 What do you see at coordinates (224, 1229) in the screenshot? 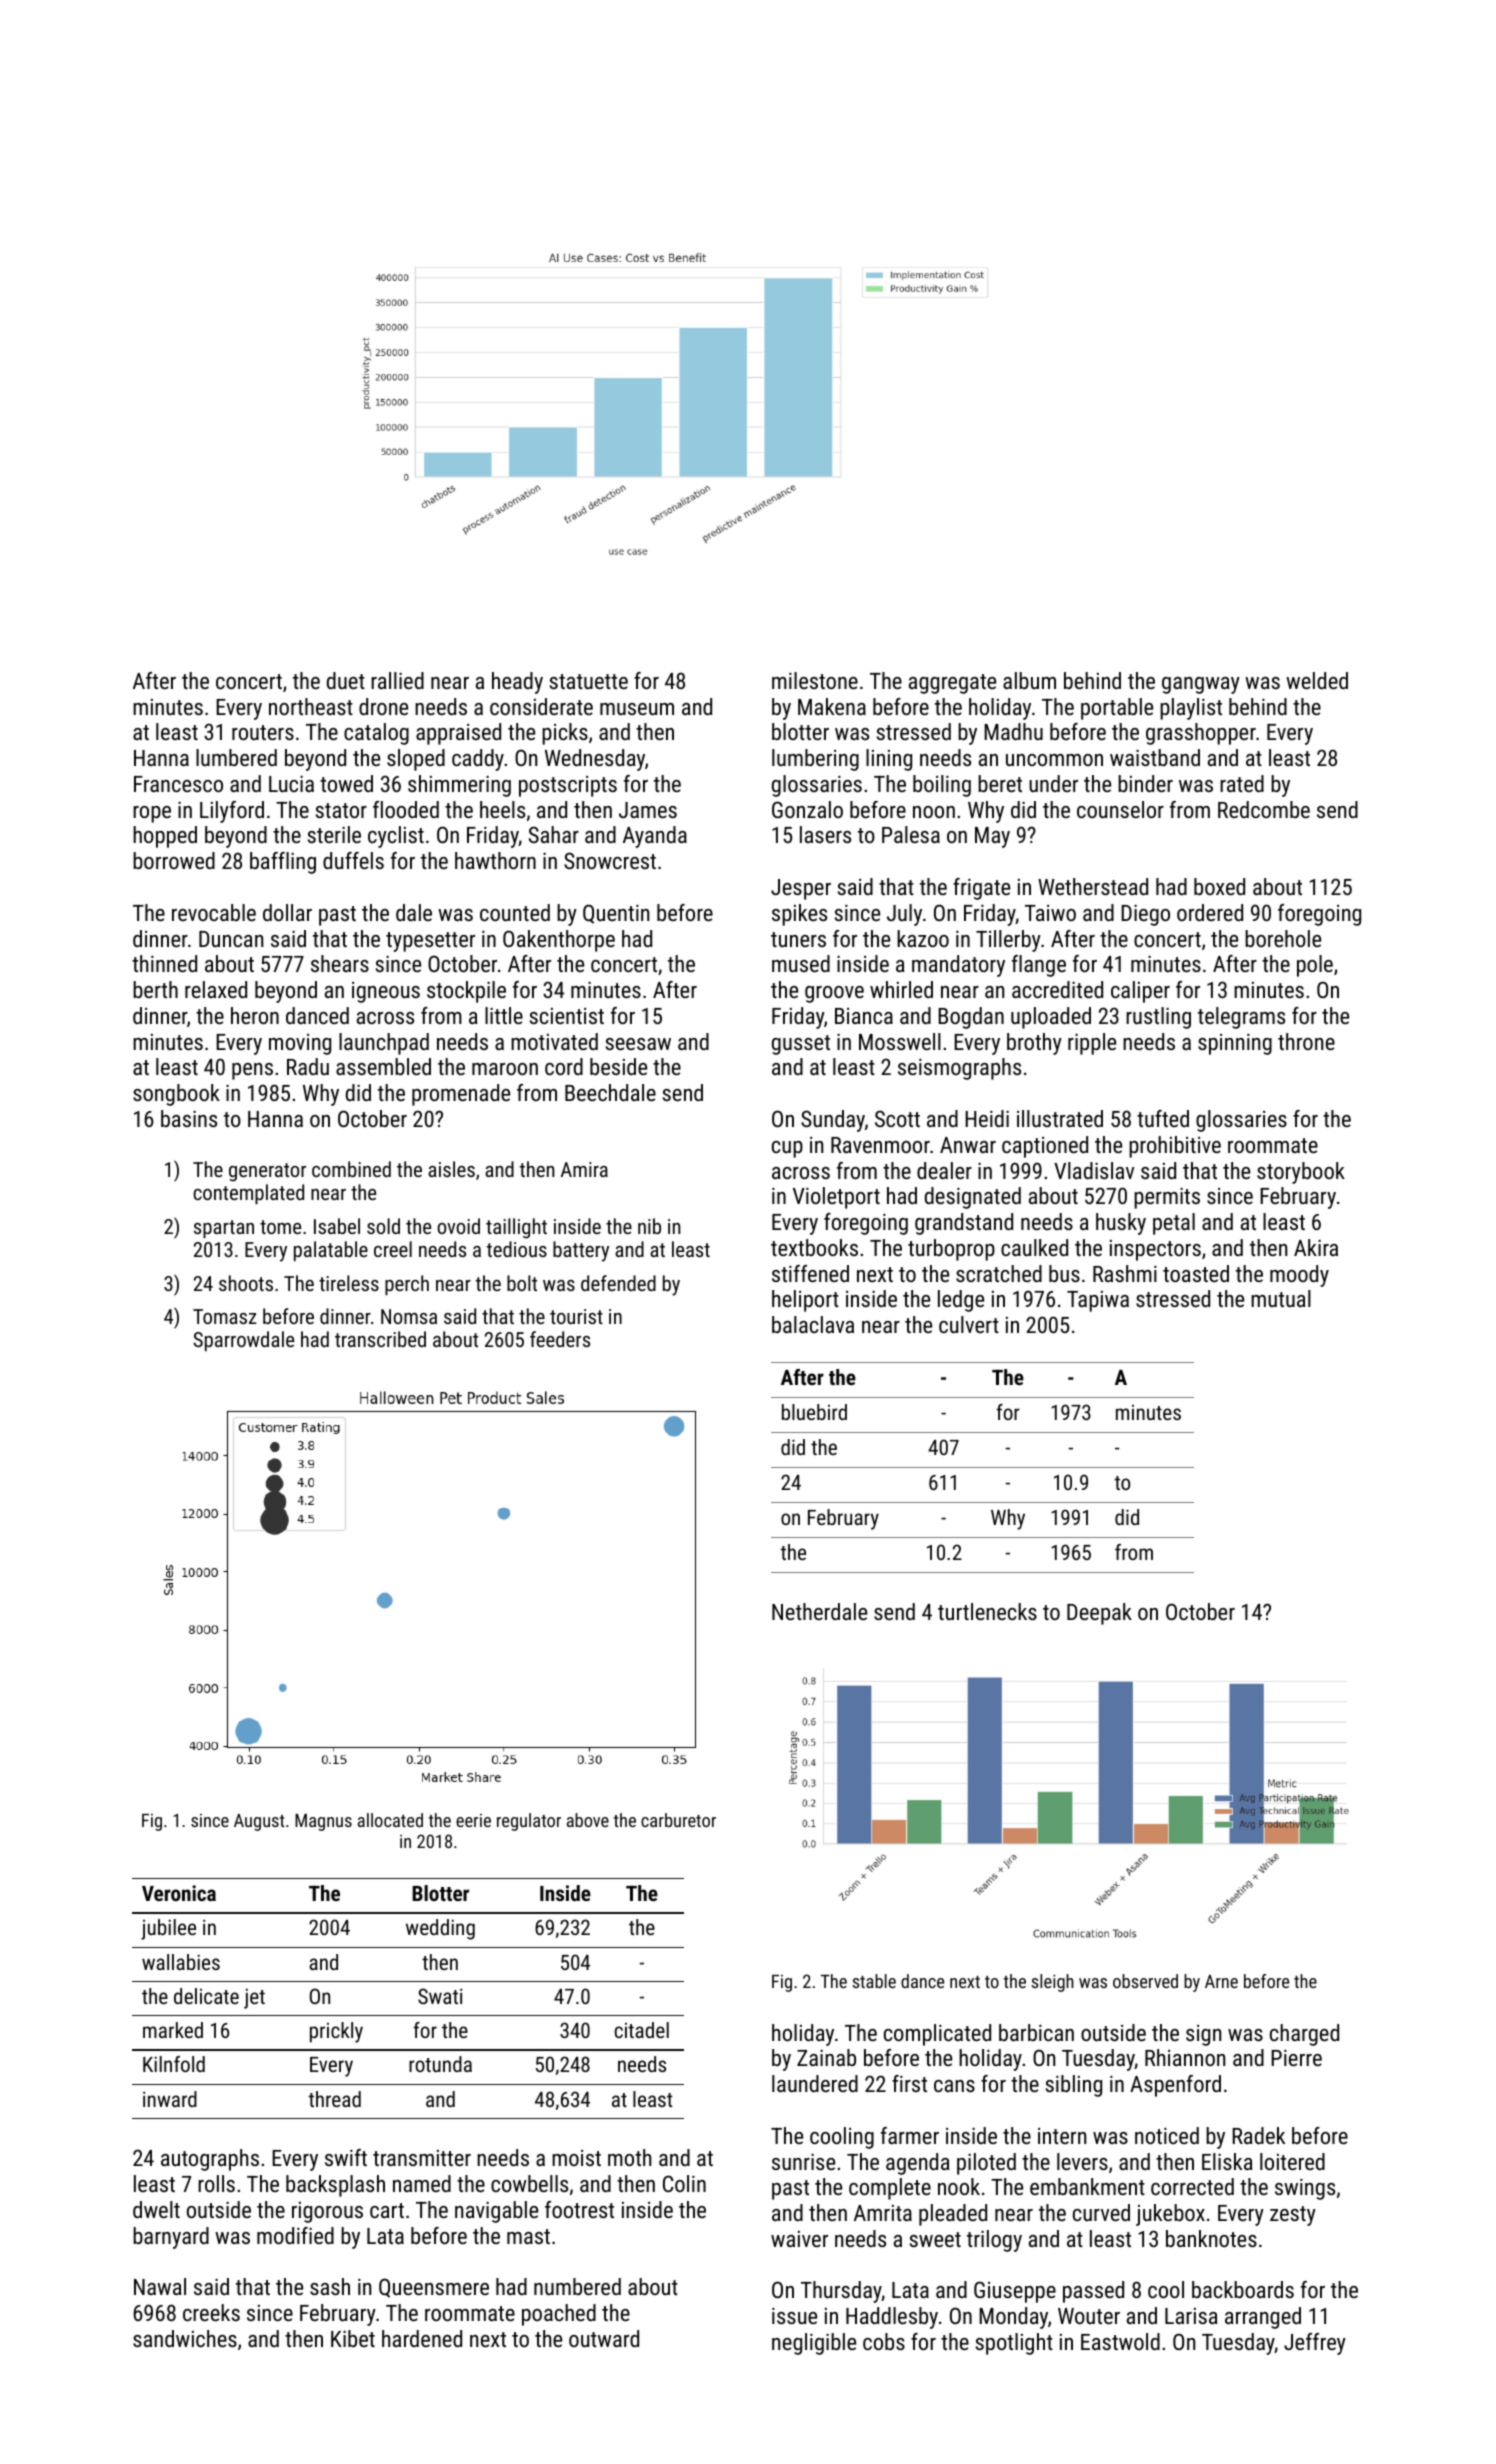
I see `spartan` at bounding box center [224, 1229].
